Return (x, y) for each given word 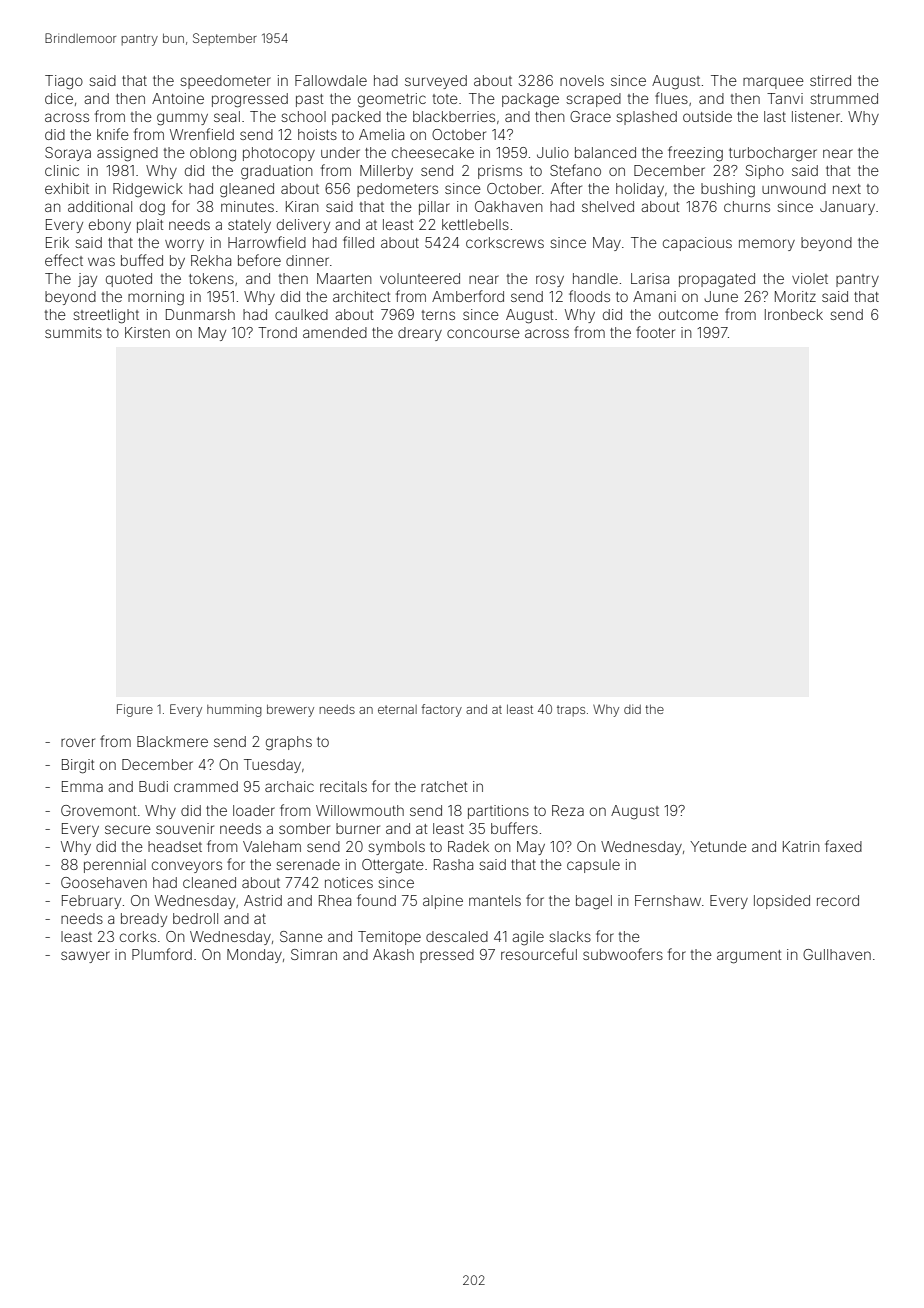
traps (571, 711)
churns (747, 206)
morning (156, 298)
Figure (135, 710)
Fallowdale (331, 80)
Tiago (64, 82)
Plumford (162, 954)
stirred (830, 80)
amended (335, 332)
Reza (568, 810)
